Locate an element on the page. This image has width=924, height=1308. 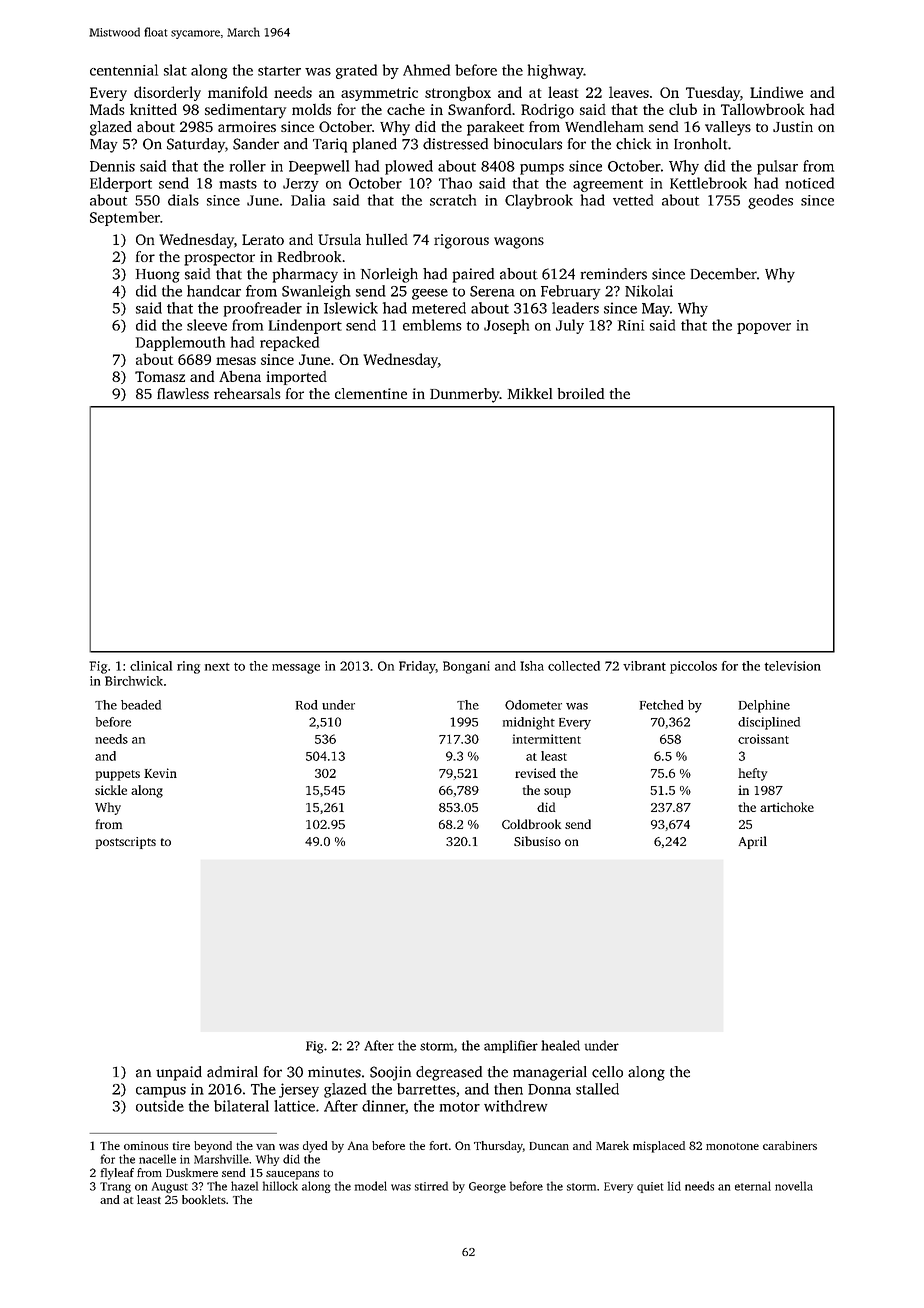
Mikkel is located at coordinates (530, 393).
